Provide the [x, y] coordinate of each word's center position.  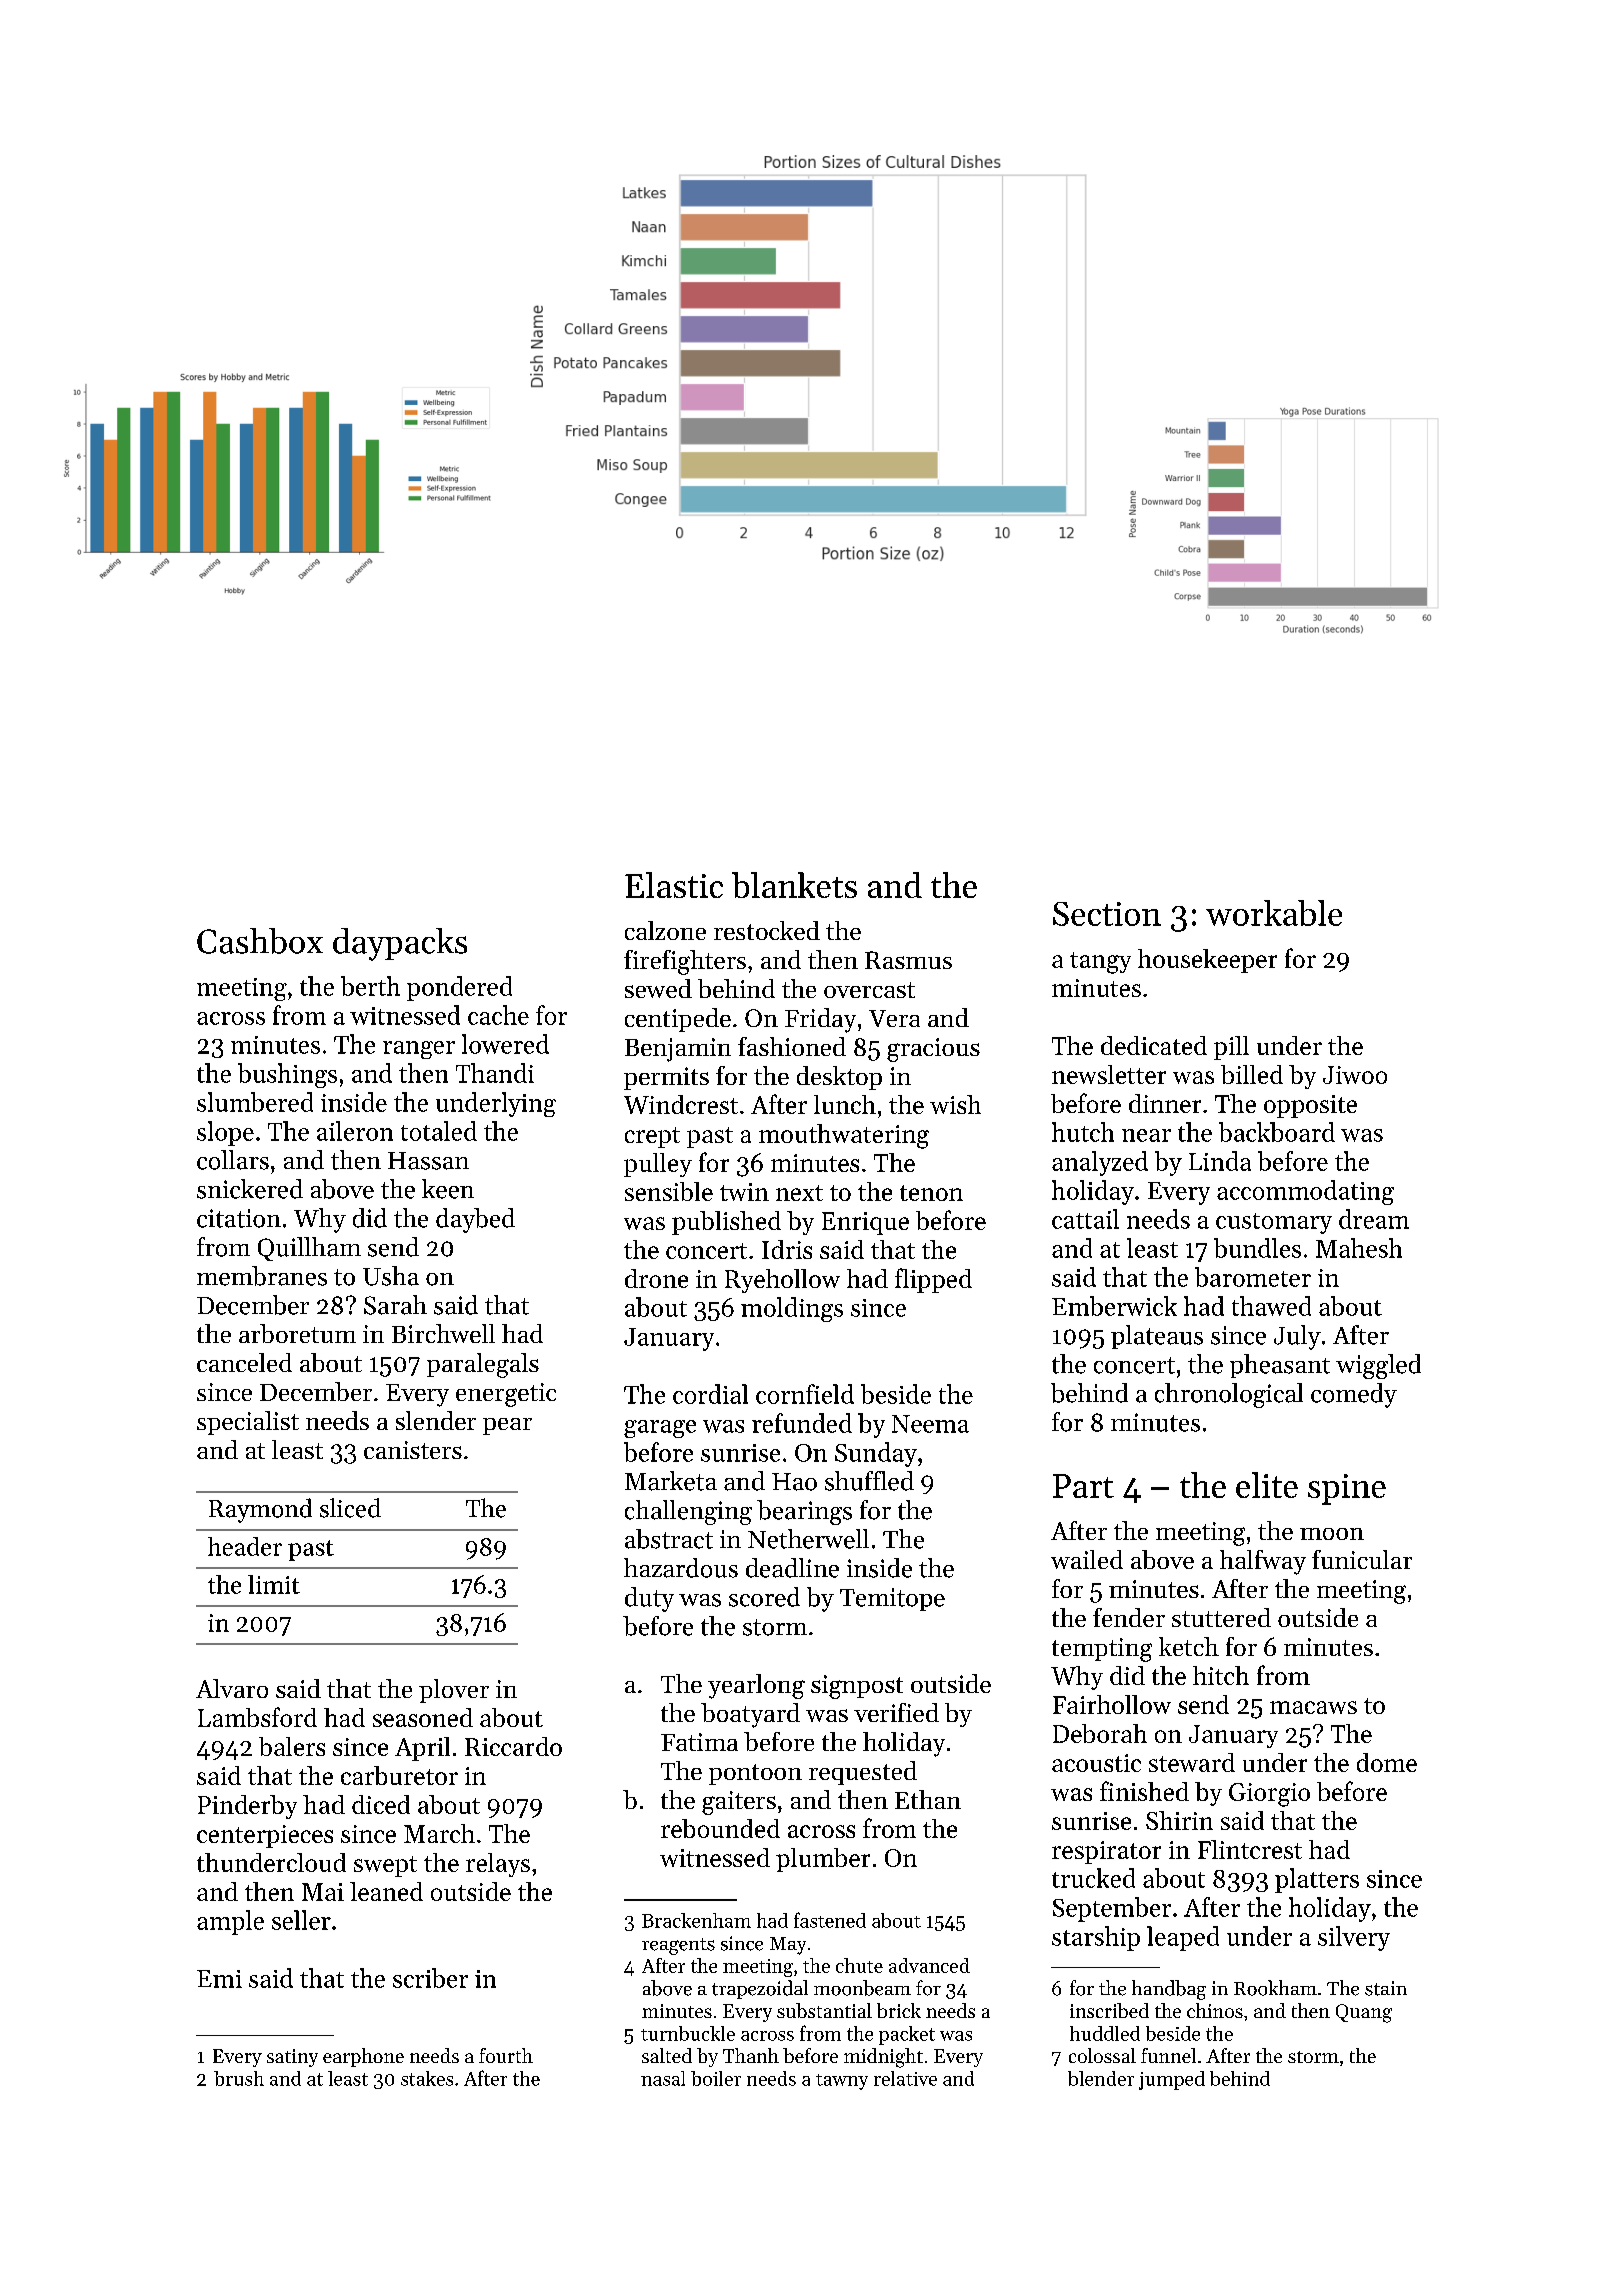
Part [1083, 1486]
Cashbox [260, 941]
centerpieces [265, 1836]
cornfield [805, 1394]
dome [1387, 1762]
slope [225, 1133]
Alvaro [232, 1688]
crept [652, 1137]
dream [1374, 1219]
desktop [839, 1078]
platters [1317, 1880]
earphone [363, 2057]
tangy [1100, 963]
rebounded [720, 1828]
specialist [248, 1423]
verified [896, 1712]
